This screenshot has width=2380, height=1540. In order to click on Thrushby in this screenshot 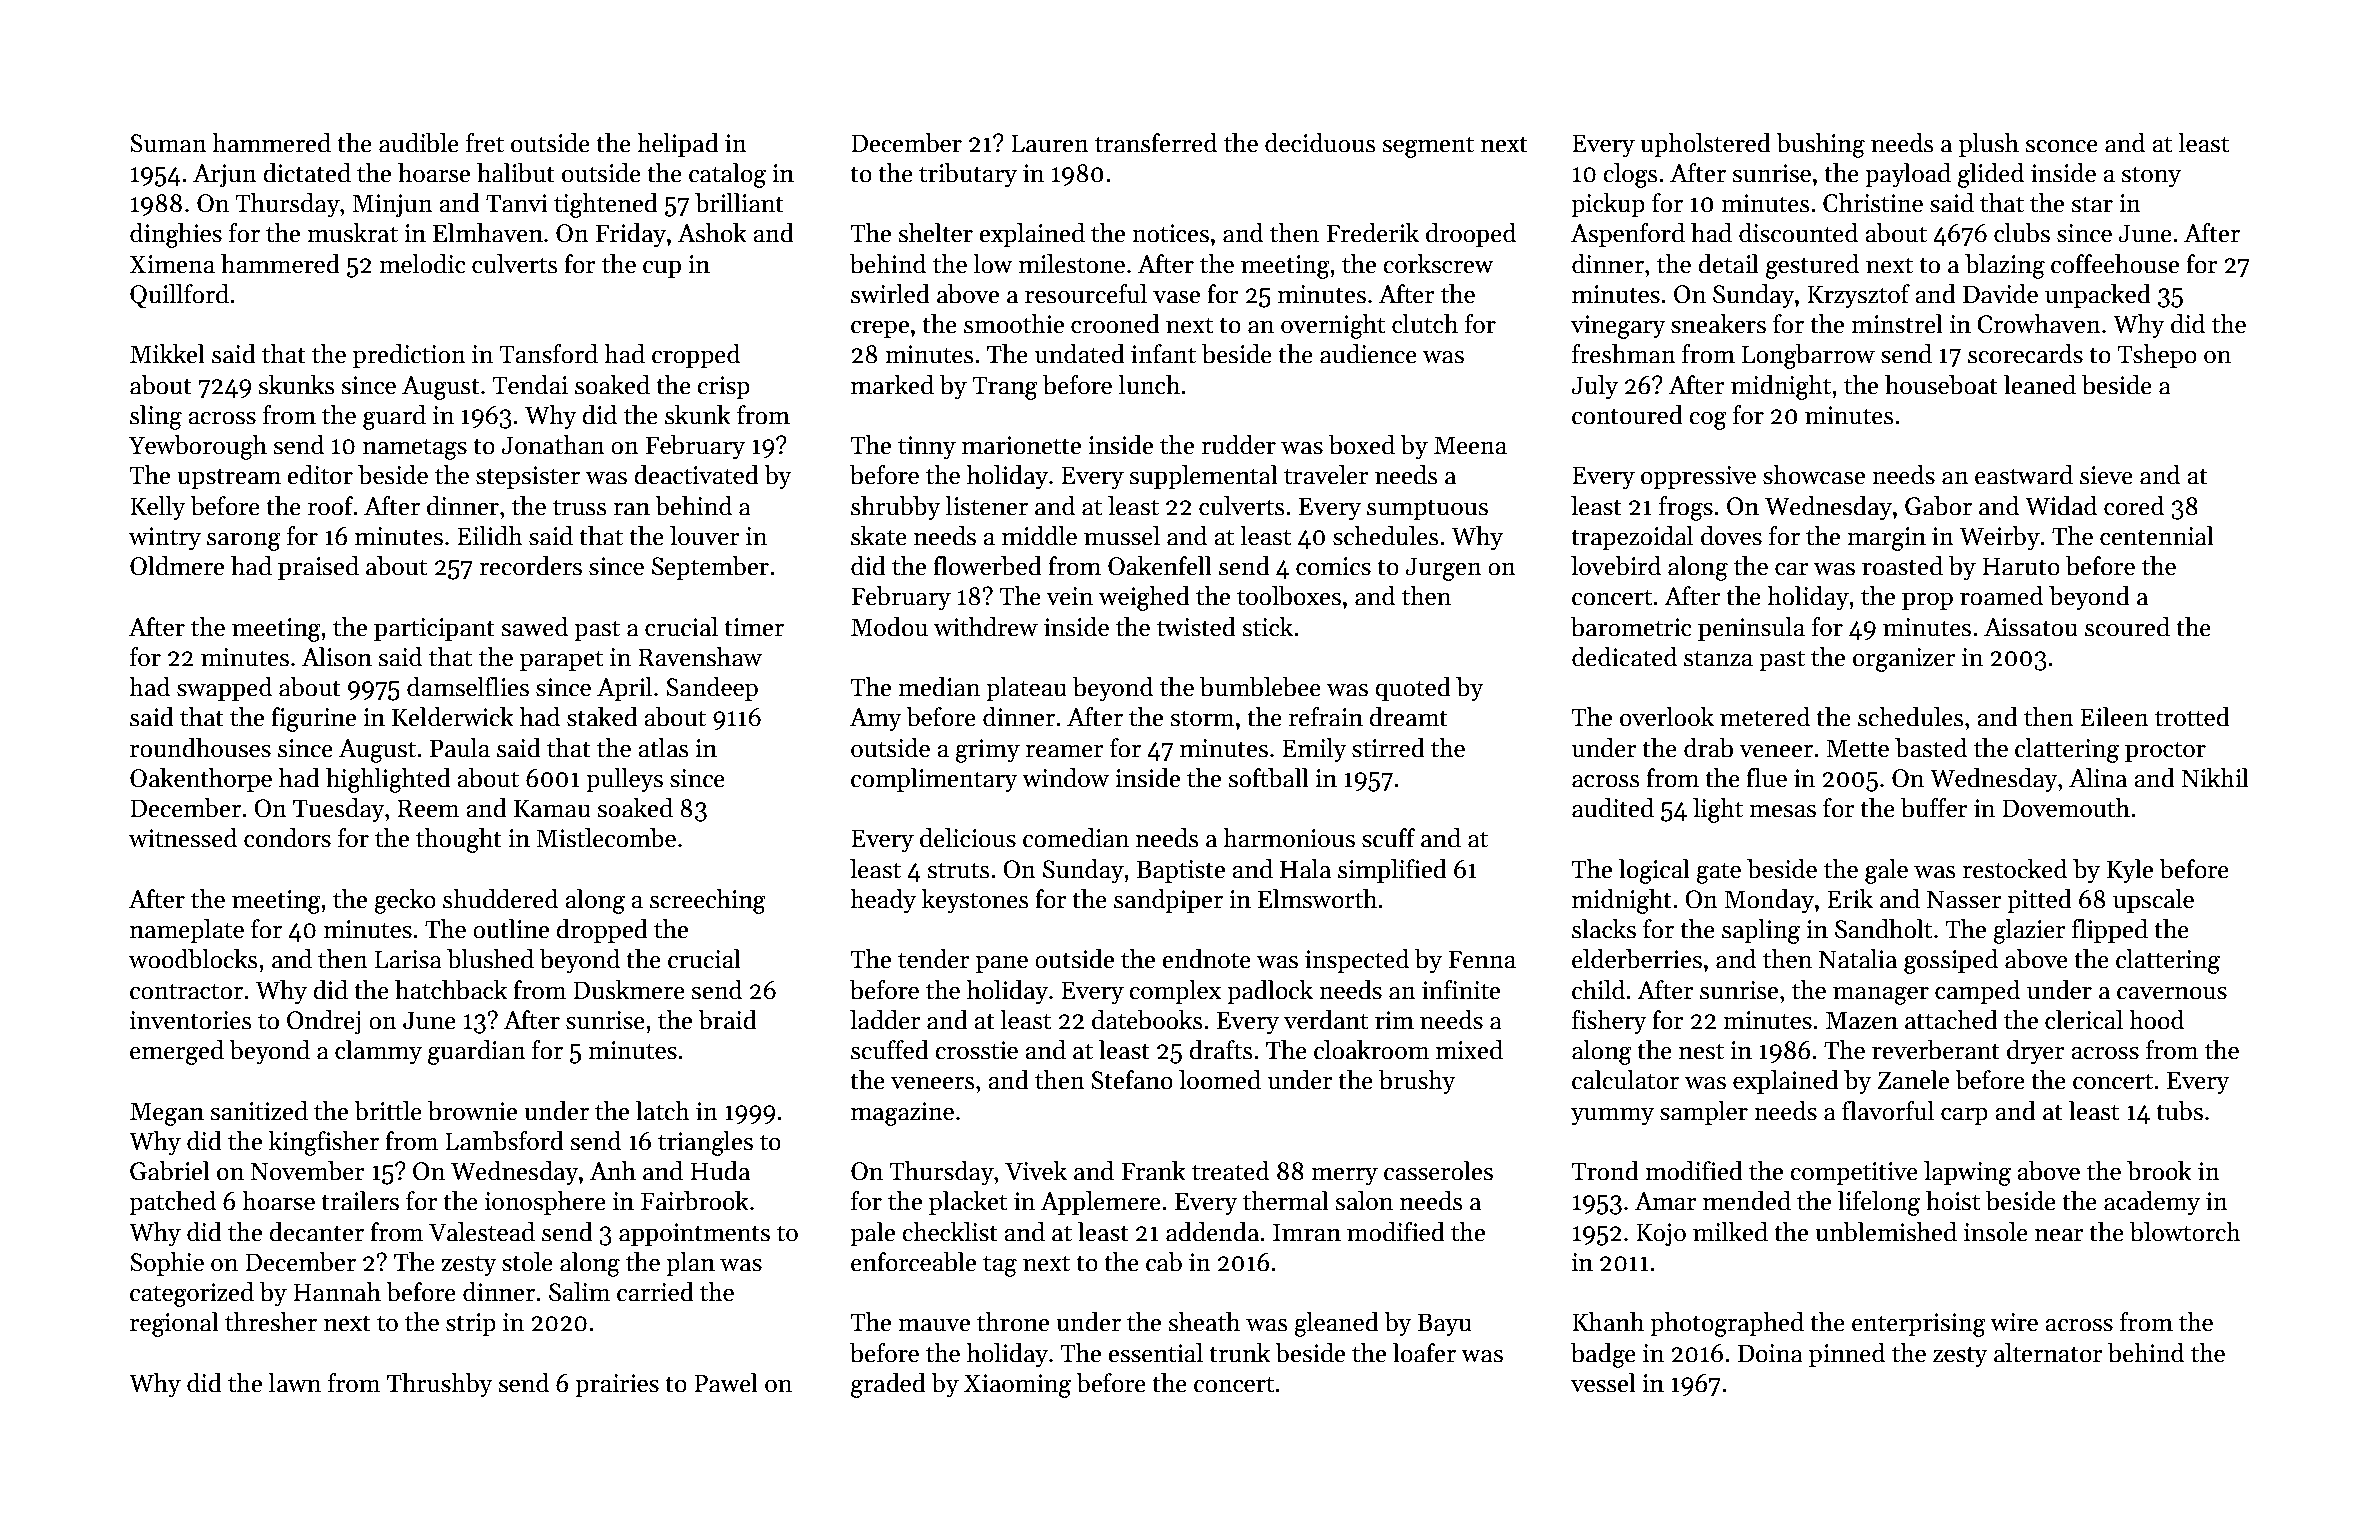, I will do `click(439, 1385)`.
